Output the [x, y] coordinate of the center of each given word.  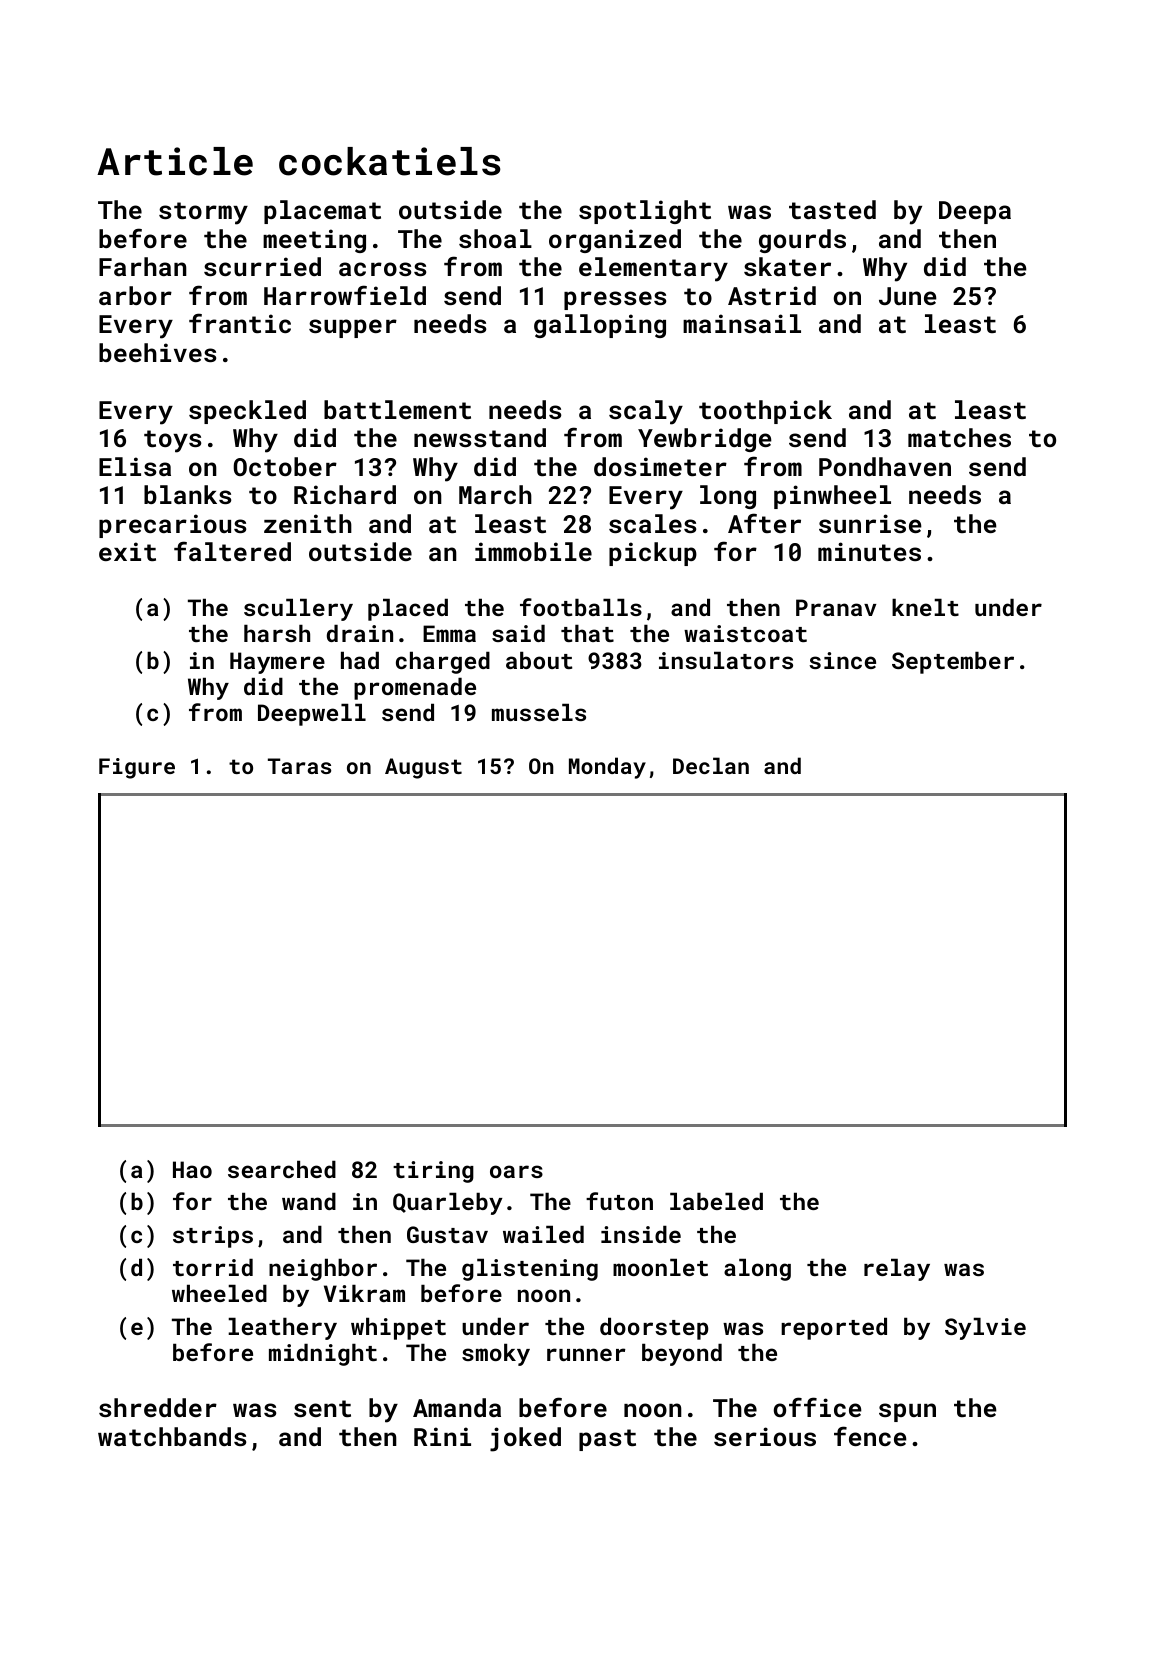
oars [516, 1171]
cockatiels [390, 161]
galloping [600, 326]
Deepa [975, 212]
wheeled [219, 1293]
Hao [192, 1169]
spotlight [645, 212]
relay [897, 1270]
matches [959, 437]
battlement [397, 409]
